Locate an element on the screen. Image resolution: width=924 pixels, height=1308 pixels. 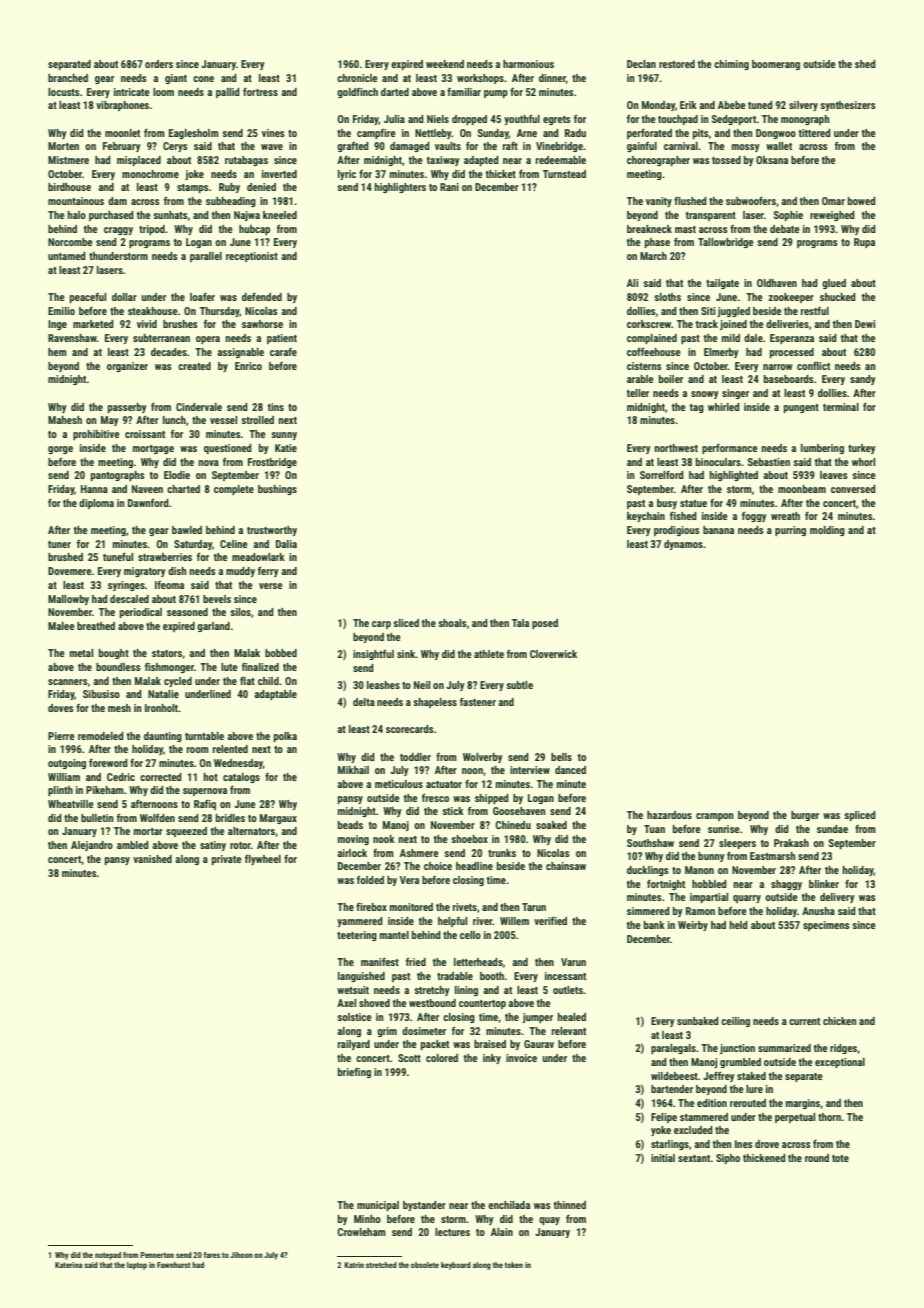
boomerang is located at coordinates (776, 65).
